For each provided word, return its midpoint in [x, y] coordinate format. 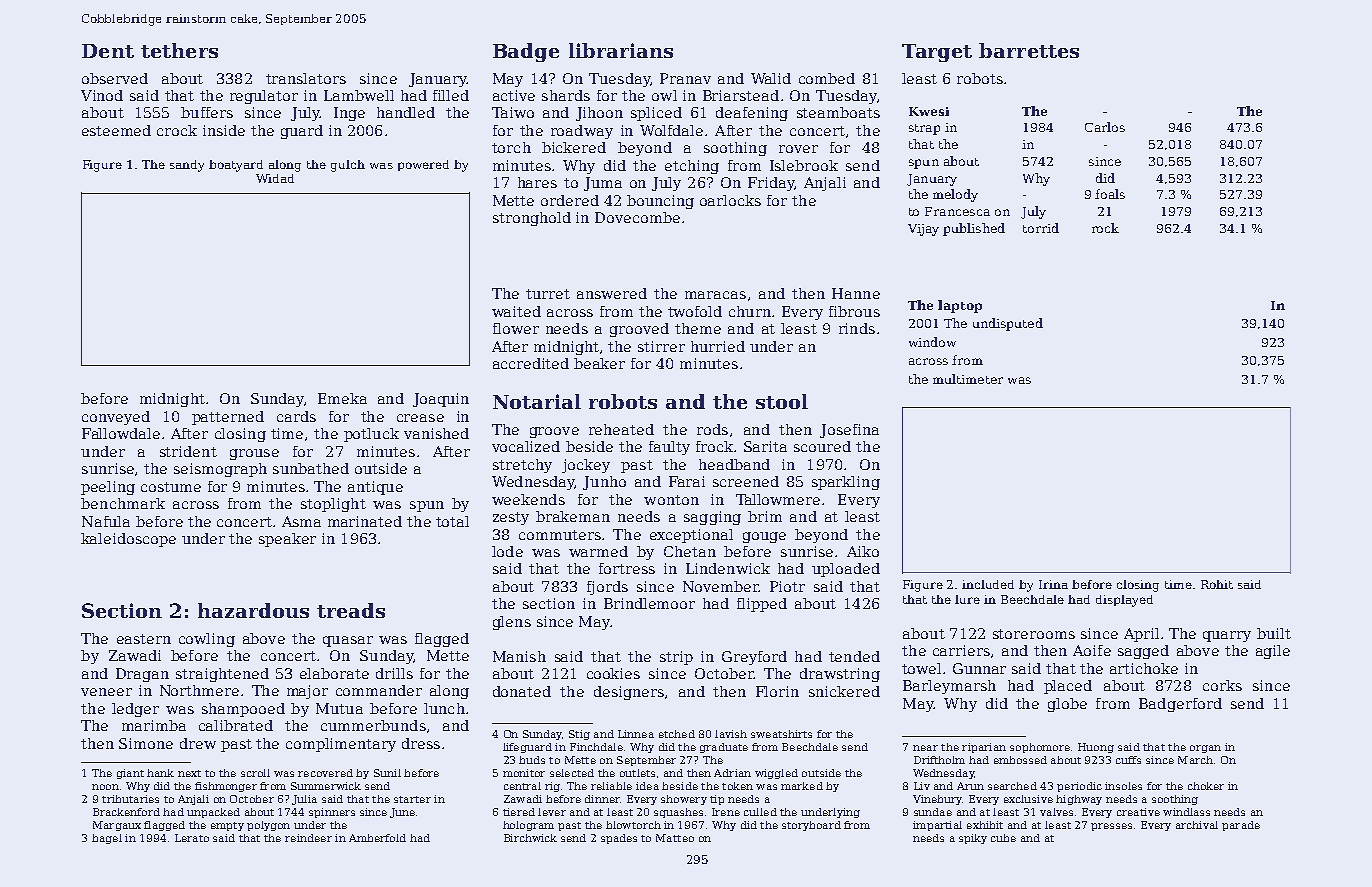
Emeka [342, 398]
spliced [656, 114]
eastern [144, 639]
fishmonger [226, 787]
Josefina [849, 431]
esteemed [116, 130]
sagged [1143, 652]
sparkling [846, 483]
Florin [777, 691]
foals [1110, 194]
